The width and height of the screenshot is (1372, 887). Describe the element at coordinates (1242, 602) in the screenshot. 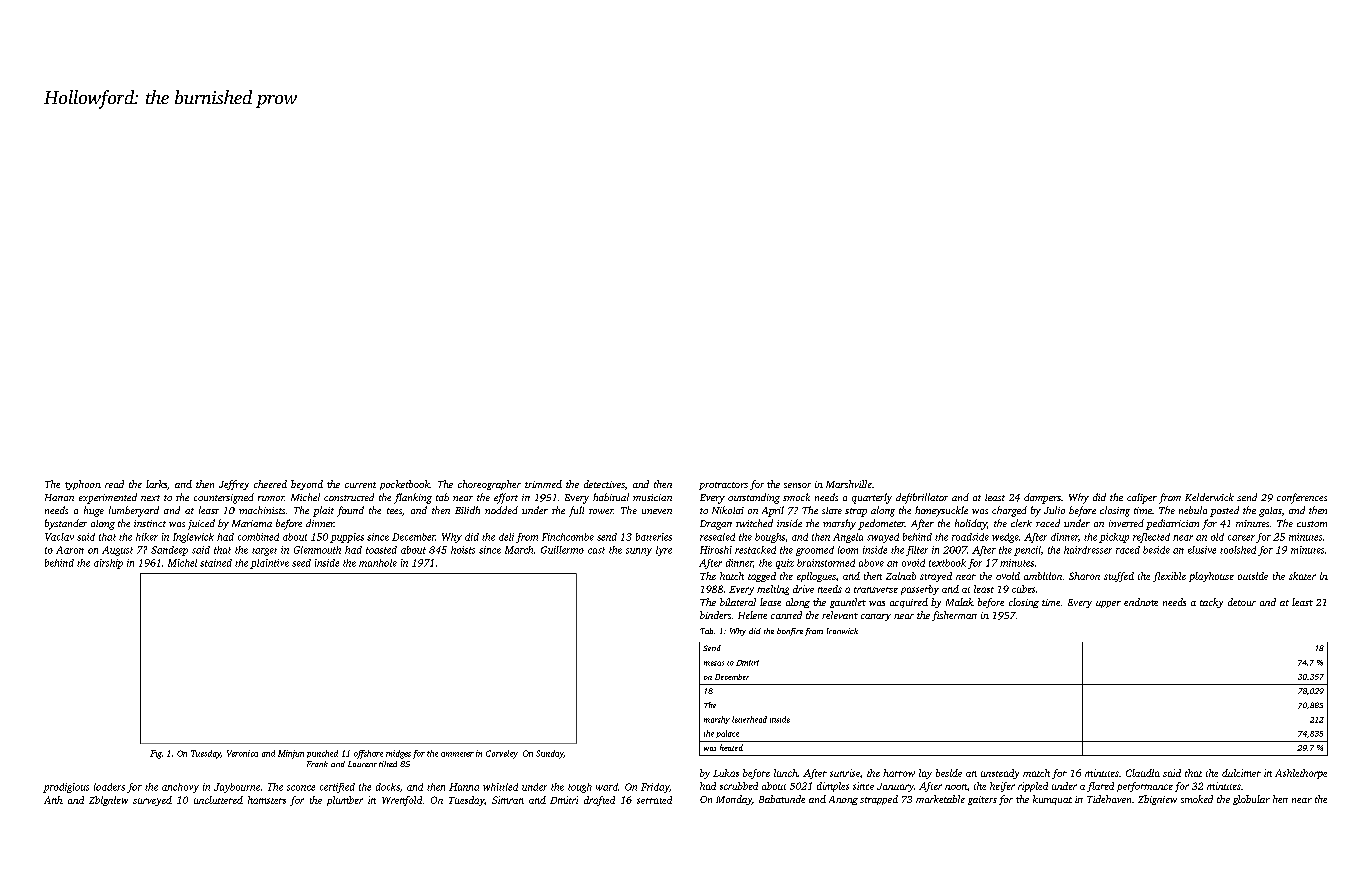

I see `detour` at that location.
